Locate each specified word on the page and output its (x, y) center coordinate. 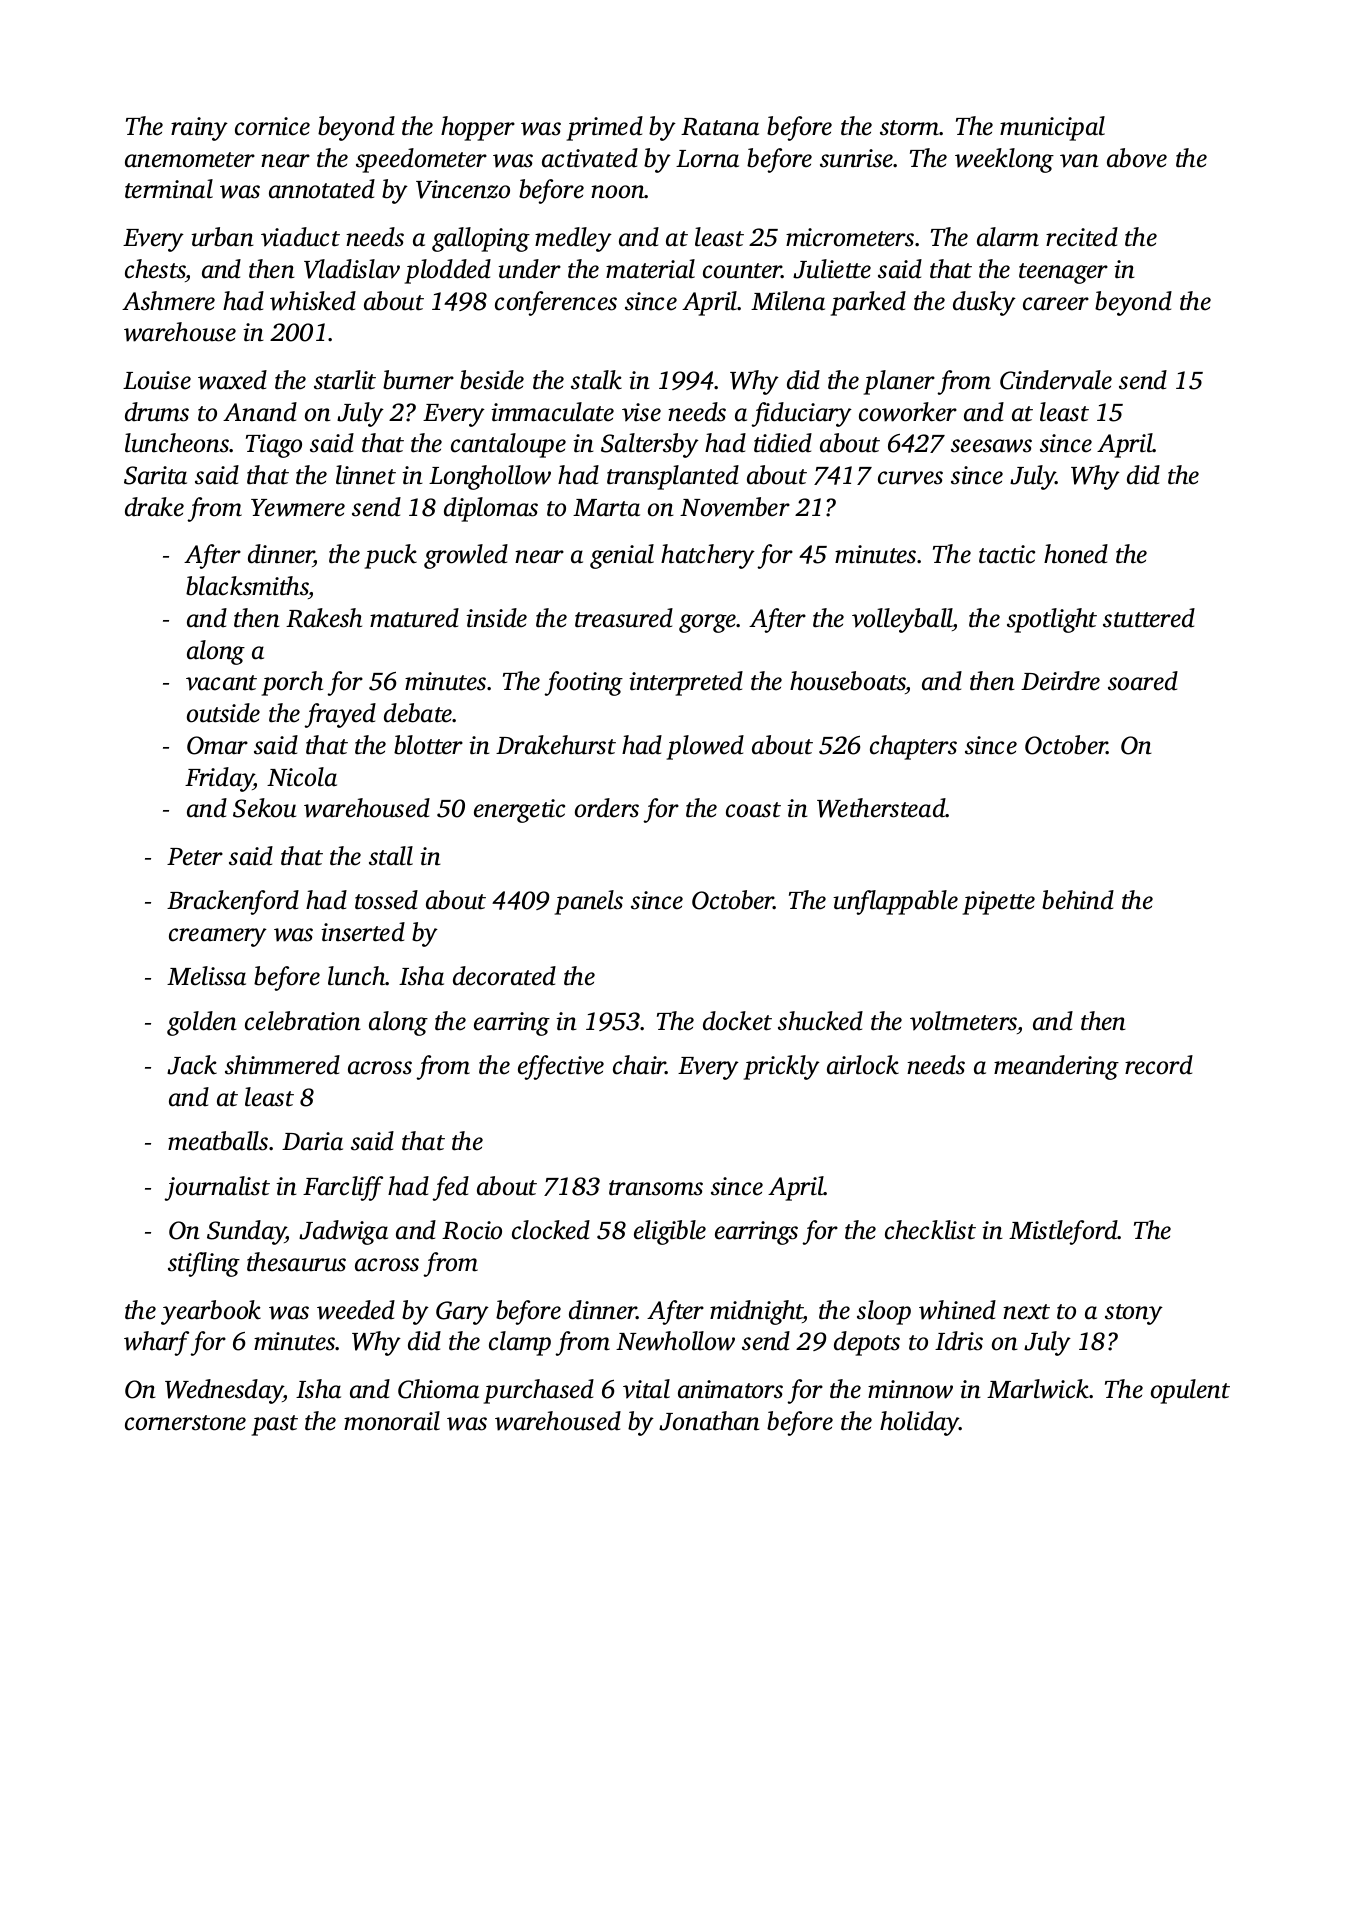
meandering (1056, 1067)
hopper (478, 128)
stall (391, 856)
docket (737, 1021)
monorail (392, 1421)
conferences (556, 303)
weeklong (1004, 160)
